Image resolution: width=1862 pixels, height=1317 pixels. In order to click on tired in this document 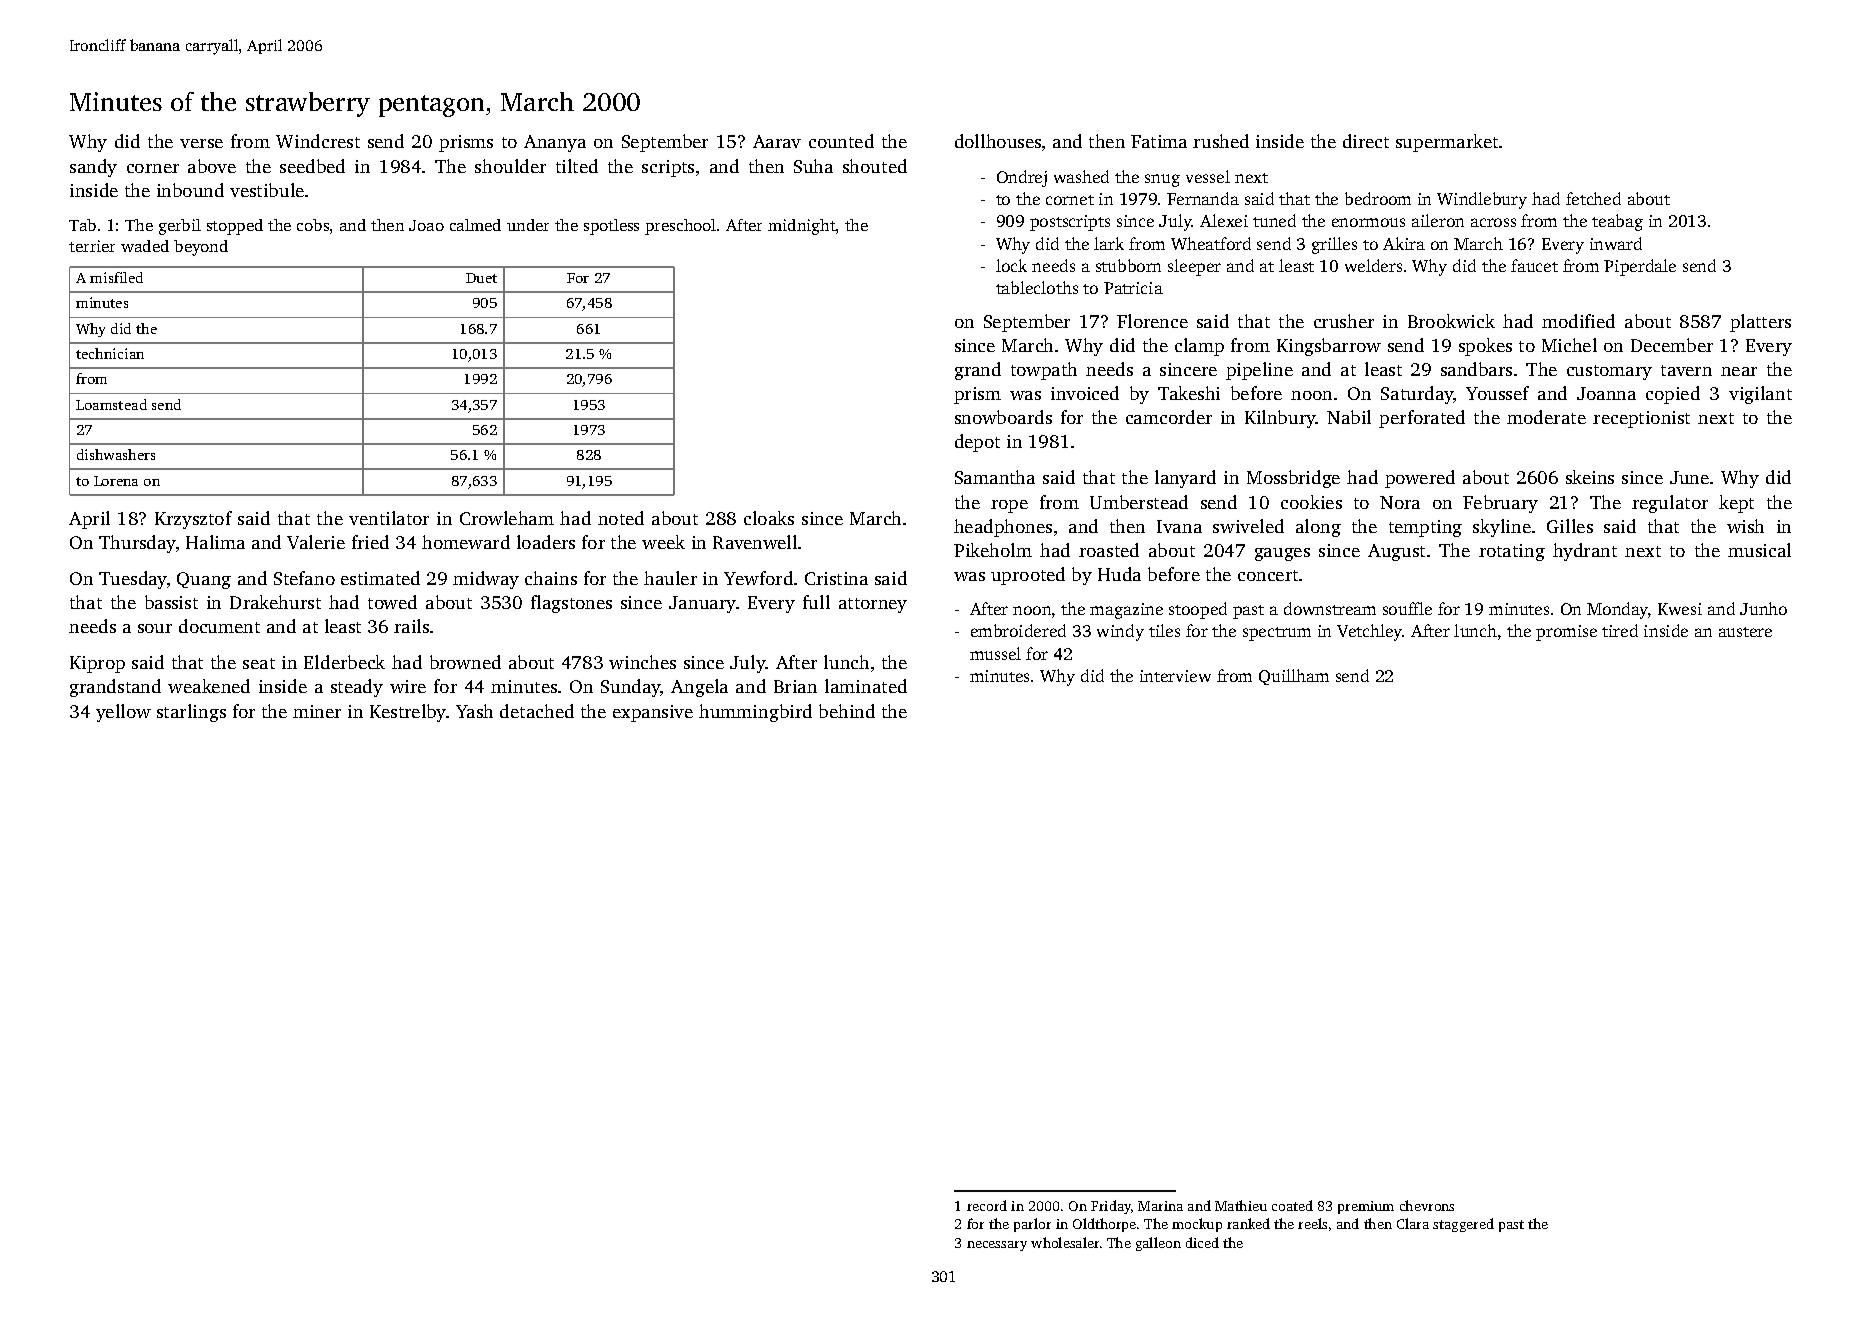, I will do `click(1620, 630)`.
